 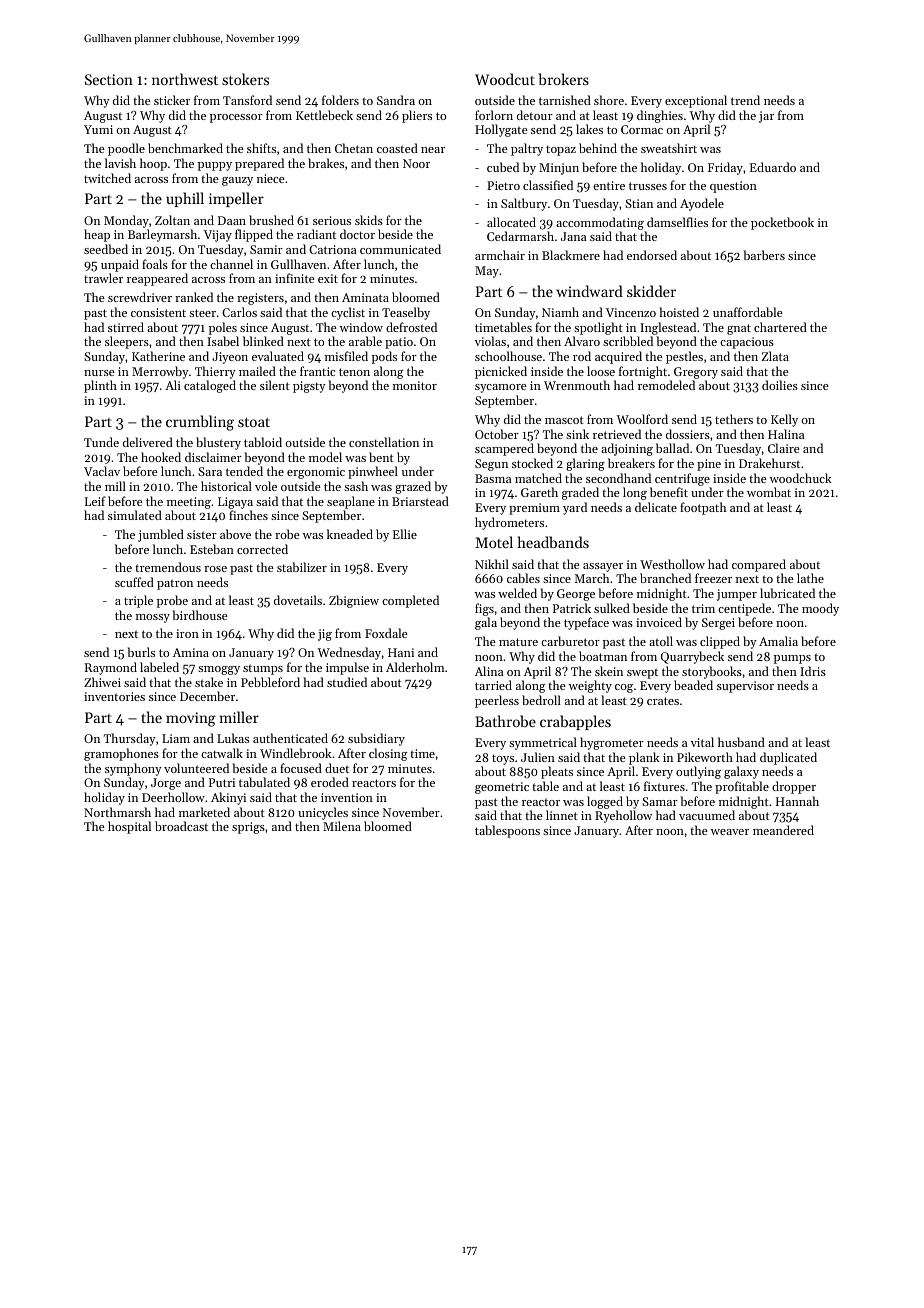 I want to click on Motel, so click(x=494, y=542).
